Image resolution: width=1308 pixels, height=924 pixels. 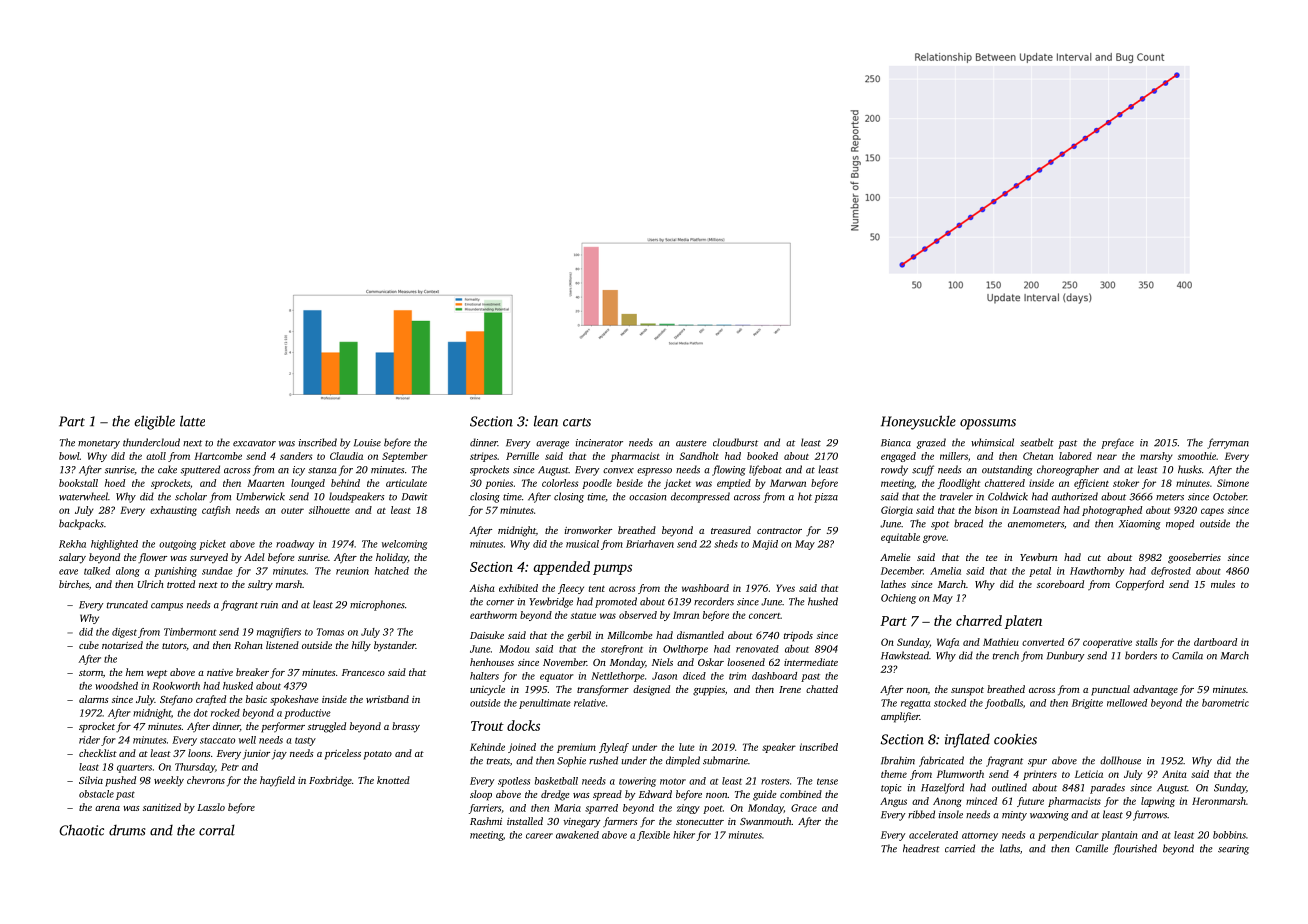 What do you see at coordinates (1110, 690) in the page?
I see `punctual` at bounding box center [1110, 690].
